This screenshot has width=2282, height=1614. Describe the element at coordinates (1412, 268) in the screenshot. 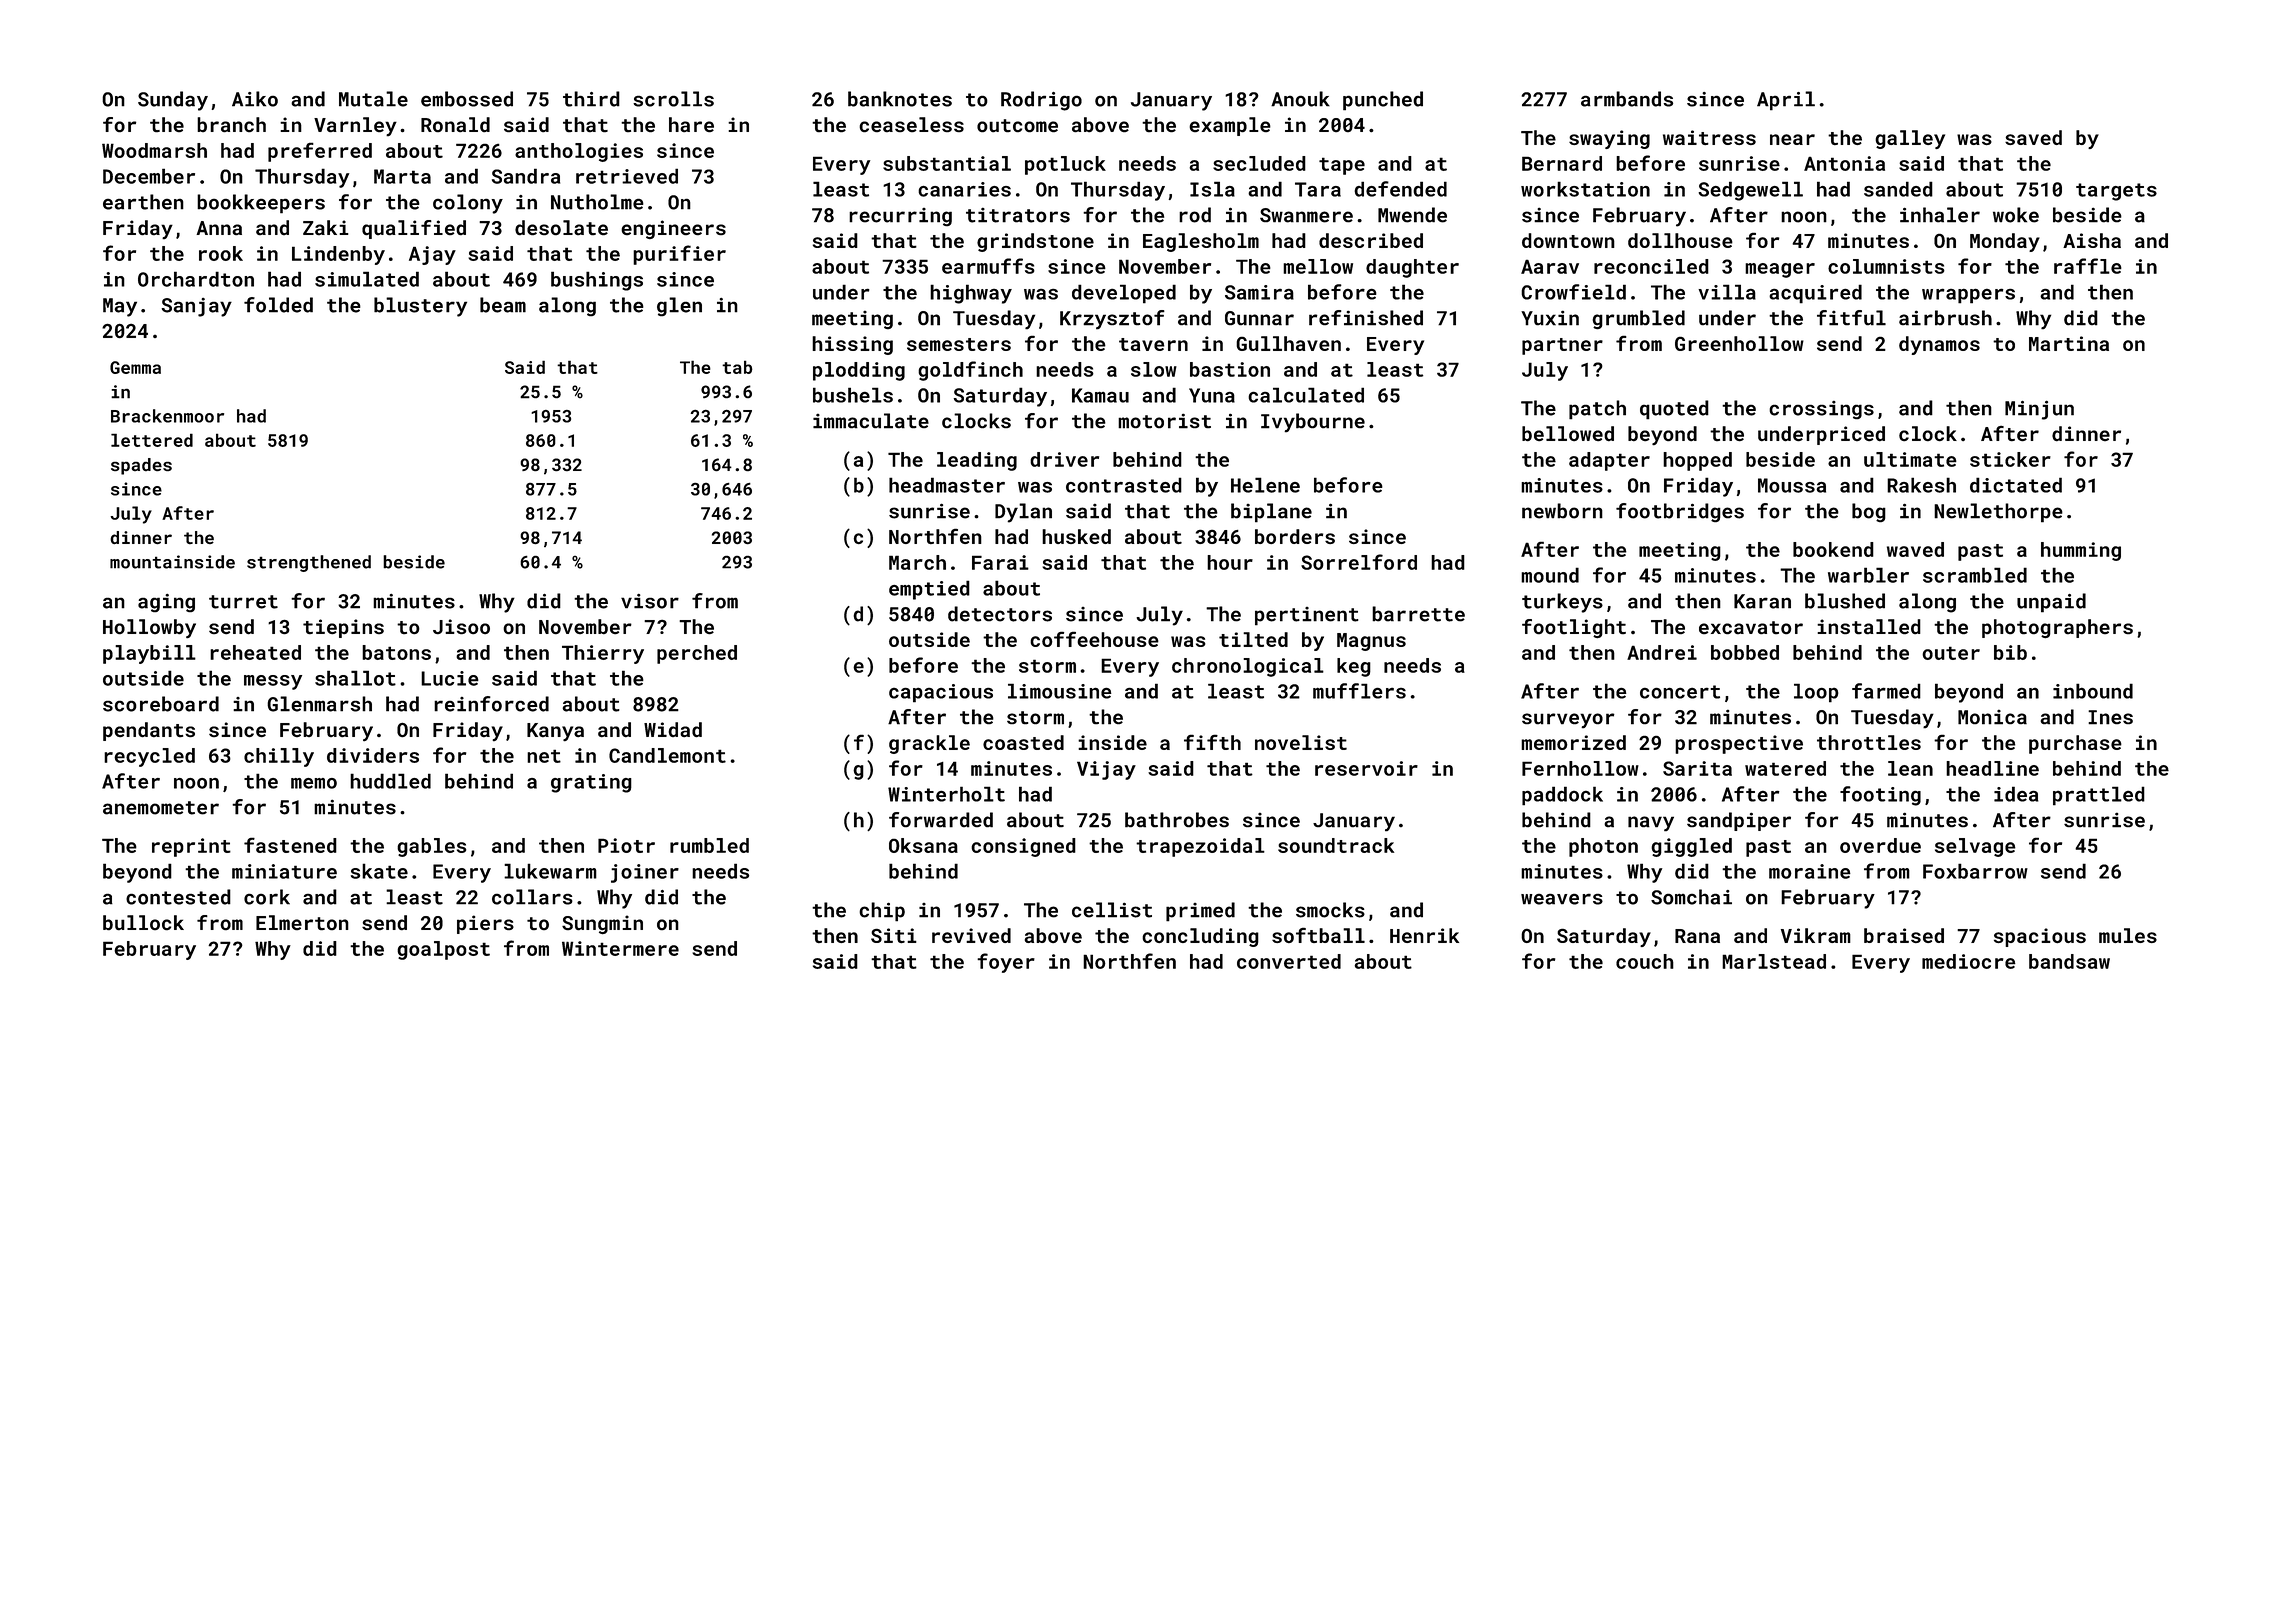

I see `daughter` at that location.
